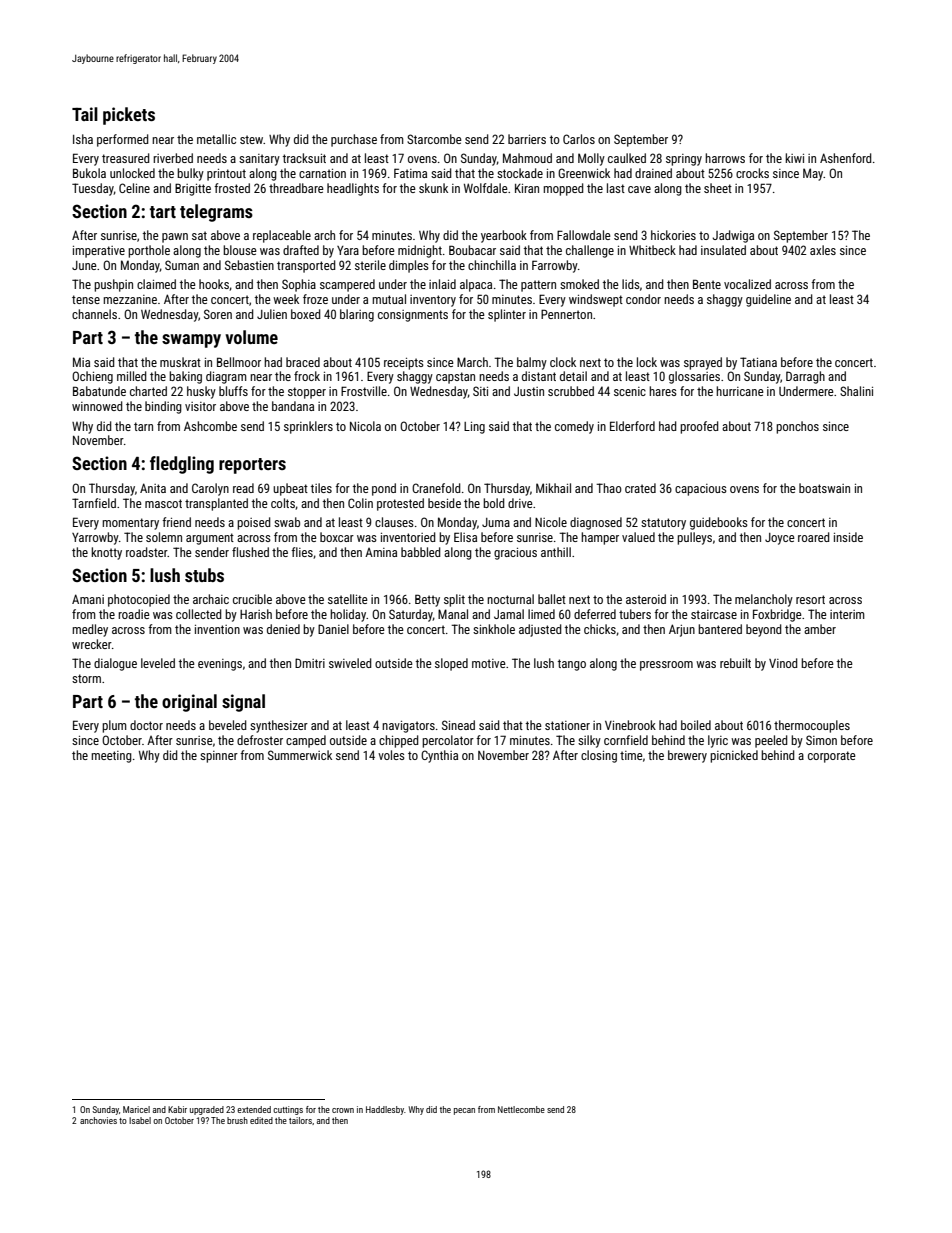 The image size is (952, 1233). What do you see at coordinates (214, 284) in the screenshot?
I see `hooks` at bounding box center [214, 284].
